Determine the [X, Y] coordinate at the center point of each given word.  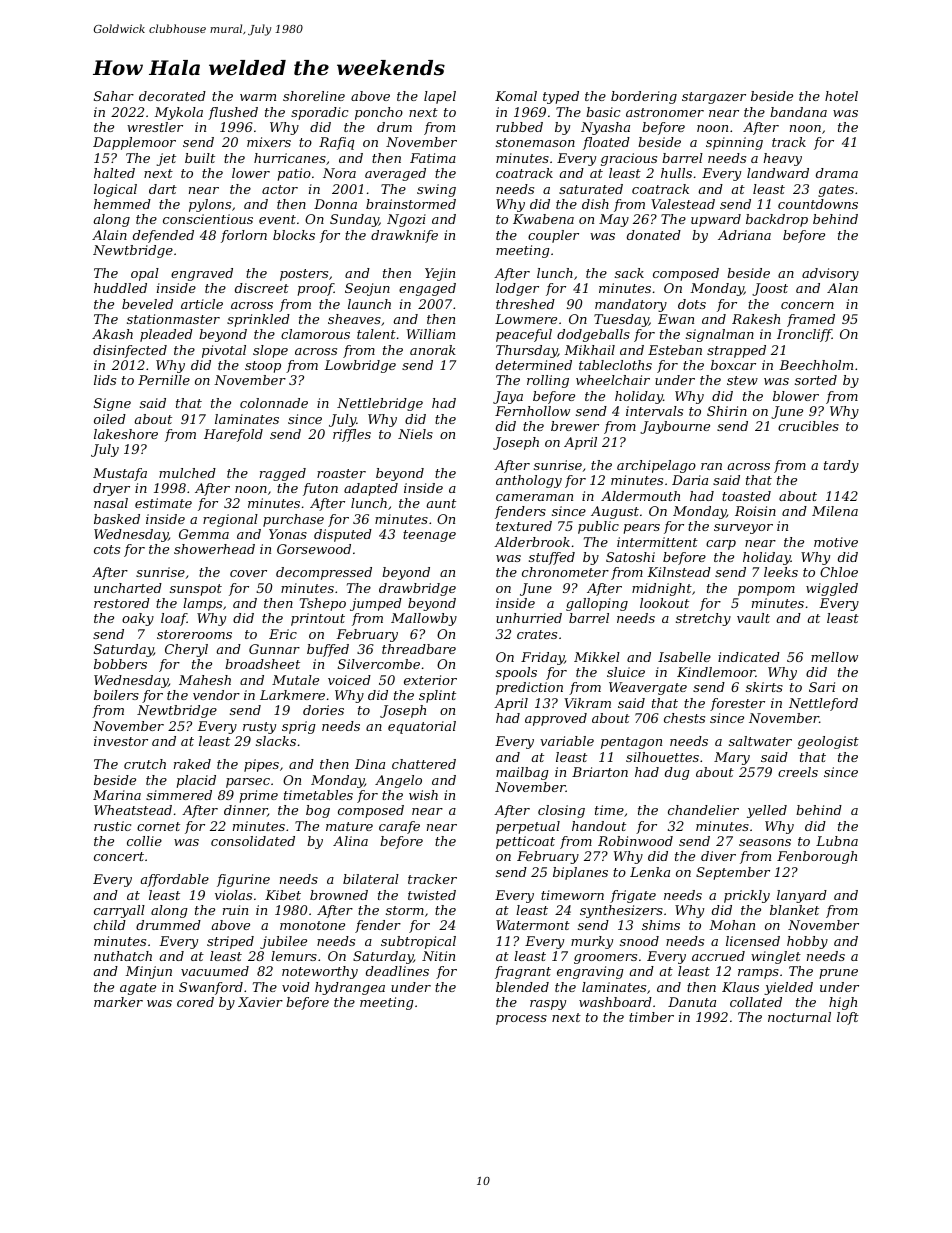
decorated [172, 96]
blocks [294, 235]
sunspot [196, 590]
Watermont [533, 925]
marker [118, 1002]
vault [753, 618]
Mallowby [424, 619]
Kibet [283, 895]
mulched [187, 473]
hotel [841, 96]
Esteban [675, 350]
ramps [758, 974]
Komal [516, 96]
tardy [841, 466]
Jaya [508, 397]
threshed [525, 304]
